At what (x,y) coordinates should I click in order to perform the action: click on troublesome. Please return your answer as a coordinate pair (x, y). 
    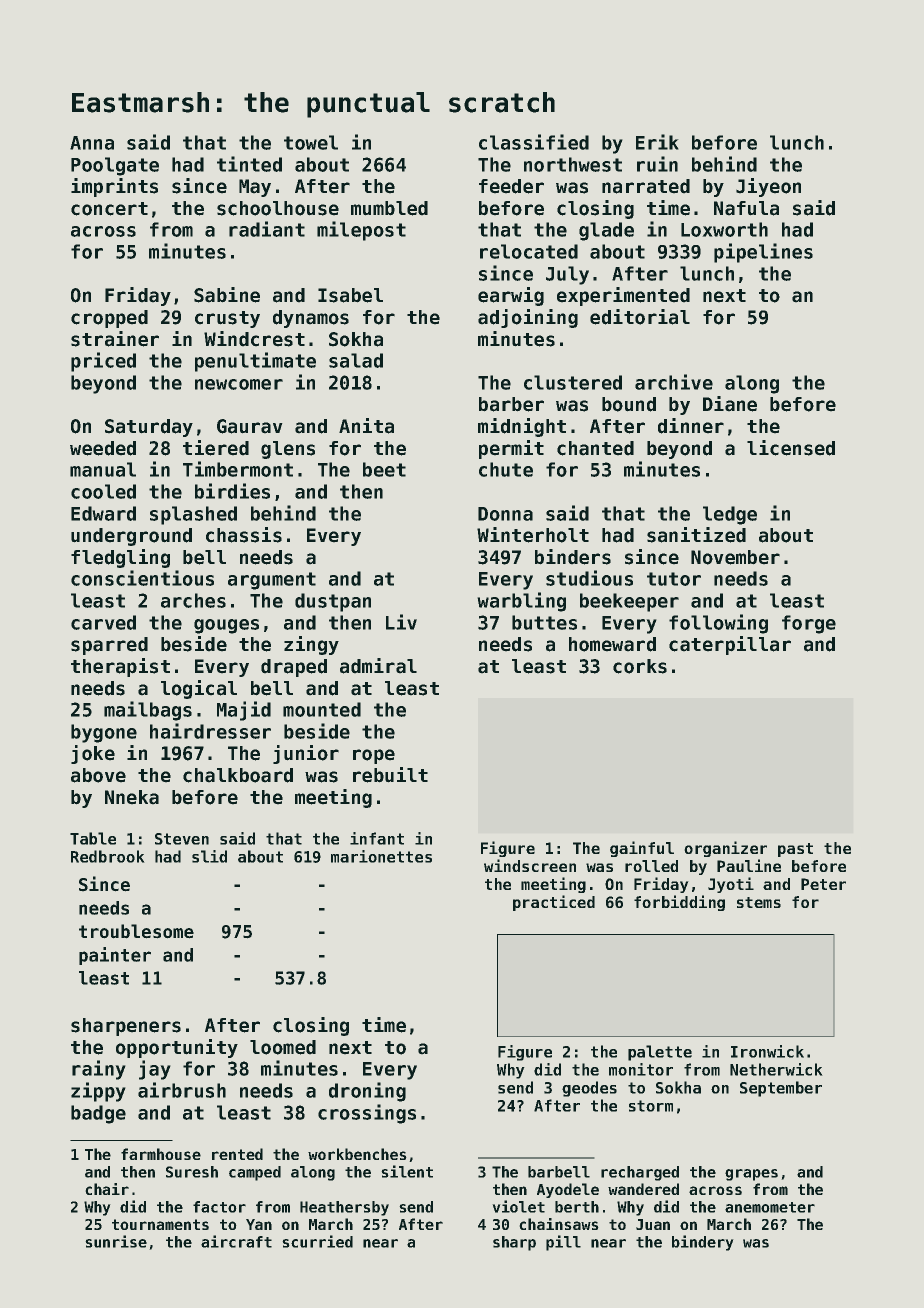
    Looking at the image, I should click on (136, 931).
